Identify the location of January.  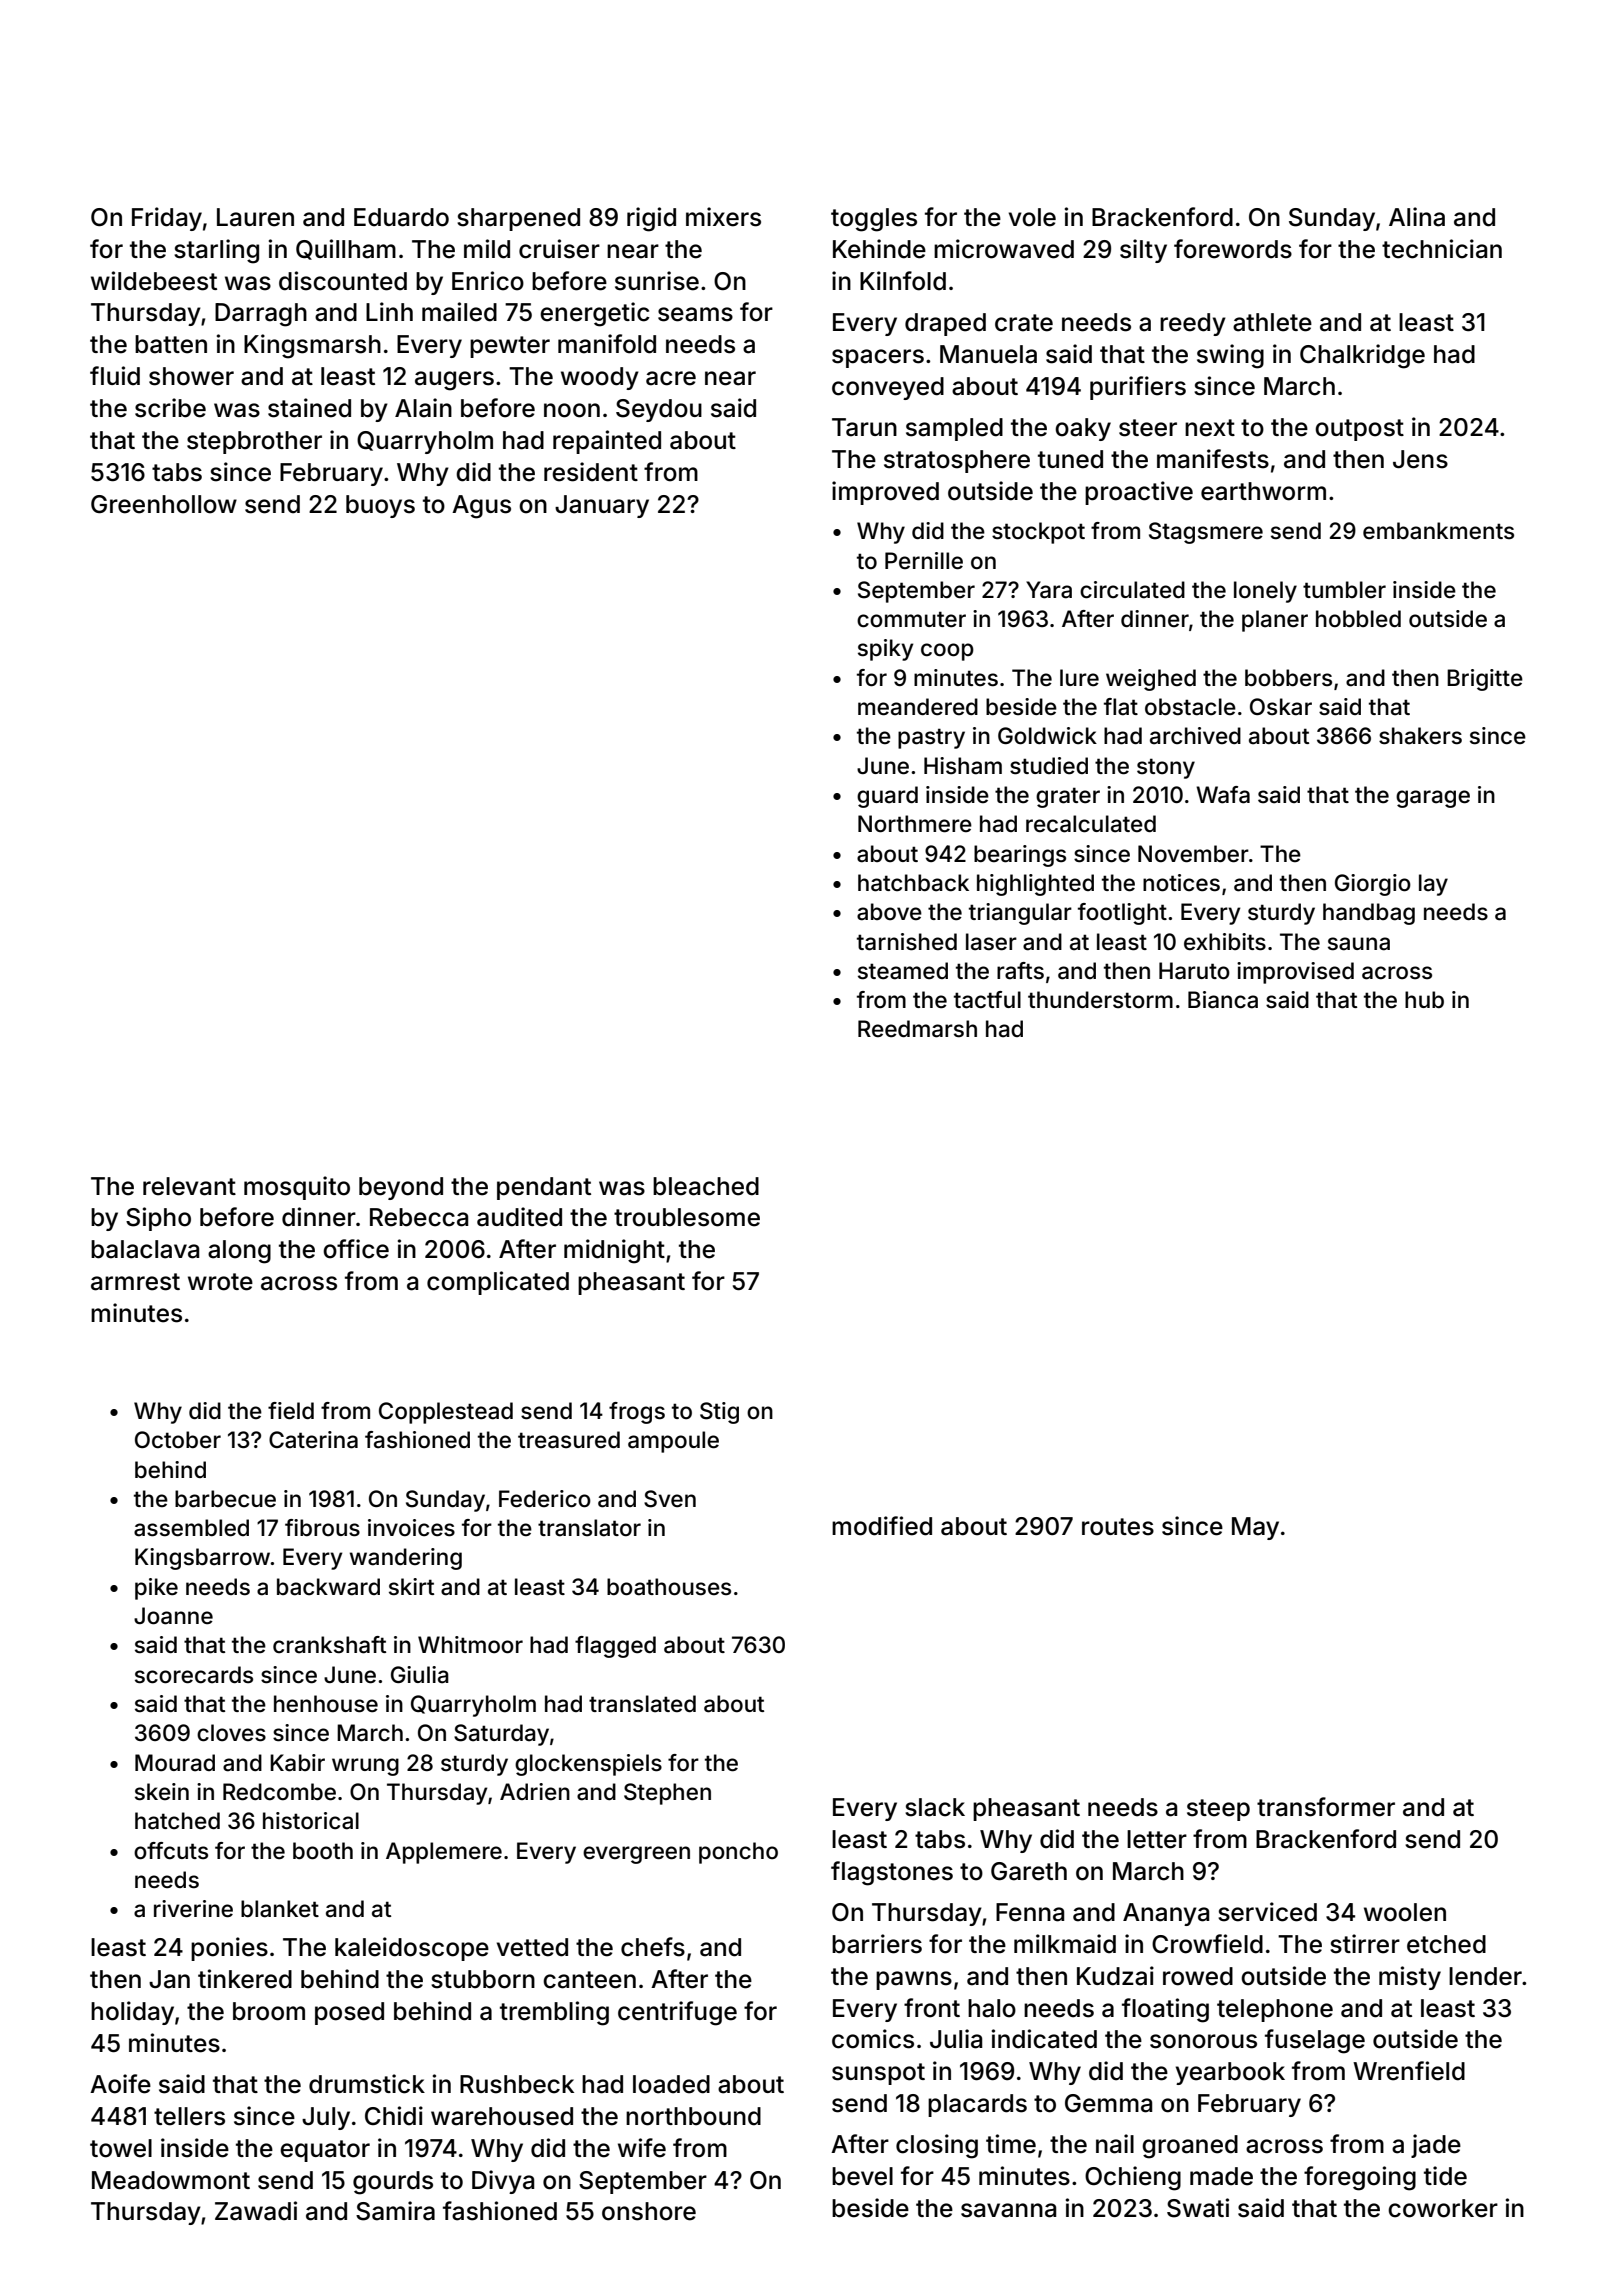
(602, 506).
